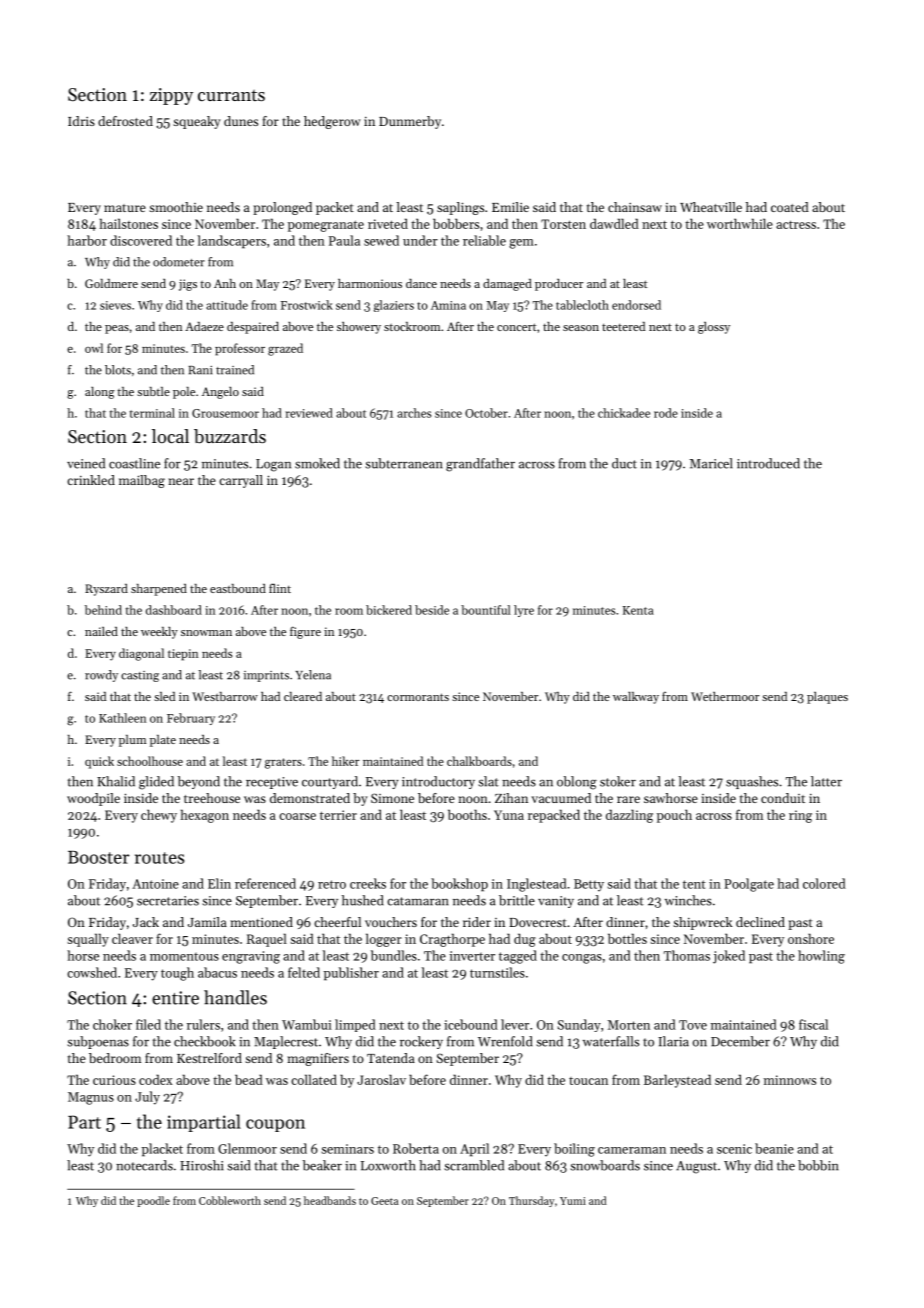 This document has width=924, height=1308. What do you see at coordinates (573, 1201) in the document?
I see `Yumi` at bounding box center [573, 1201].
